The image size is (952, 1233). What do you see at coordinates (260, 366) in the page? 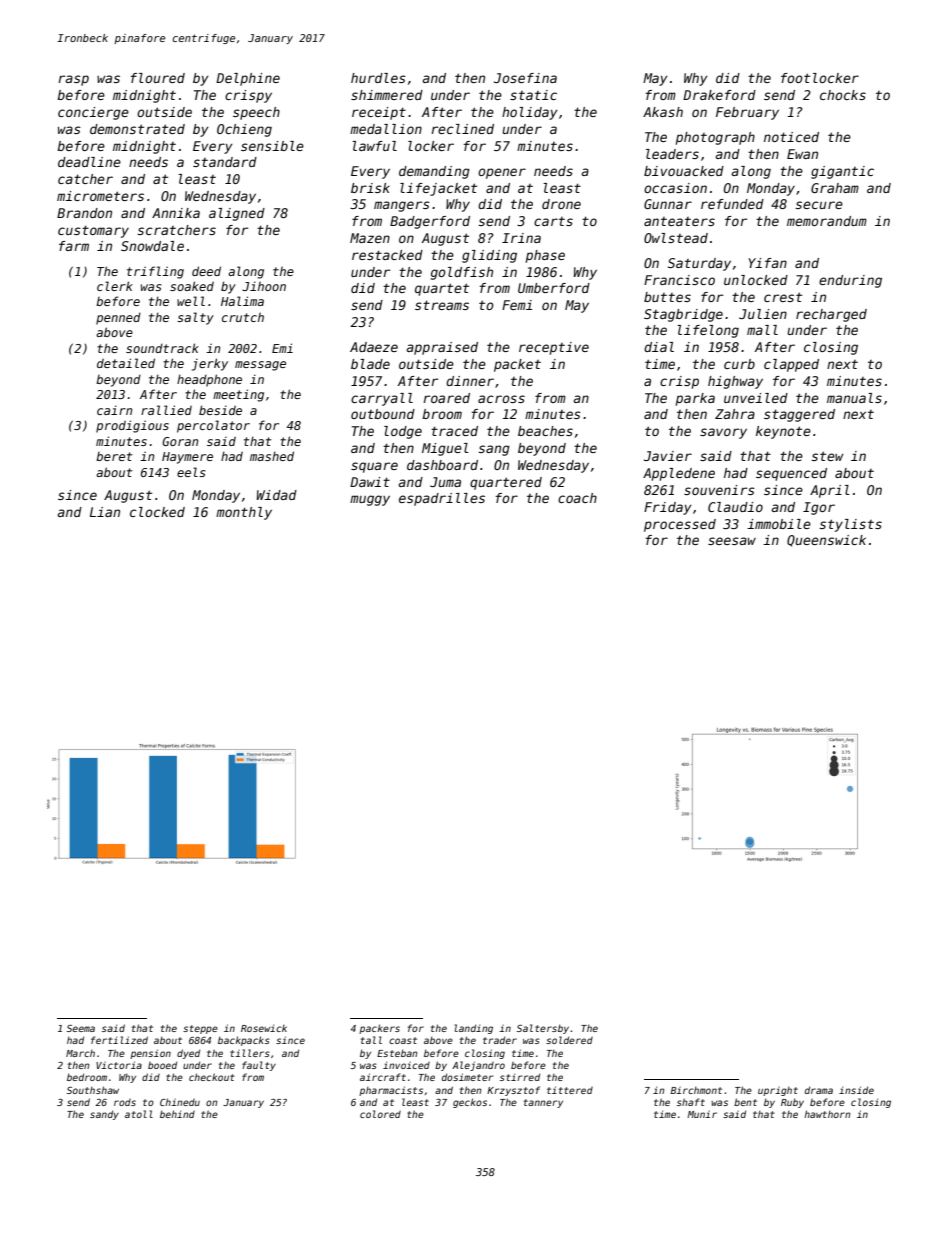
I see `message` at bounding box center [260, 366].
